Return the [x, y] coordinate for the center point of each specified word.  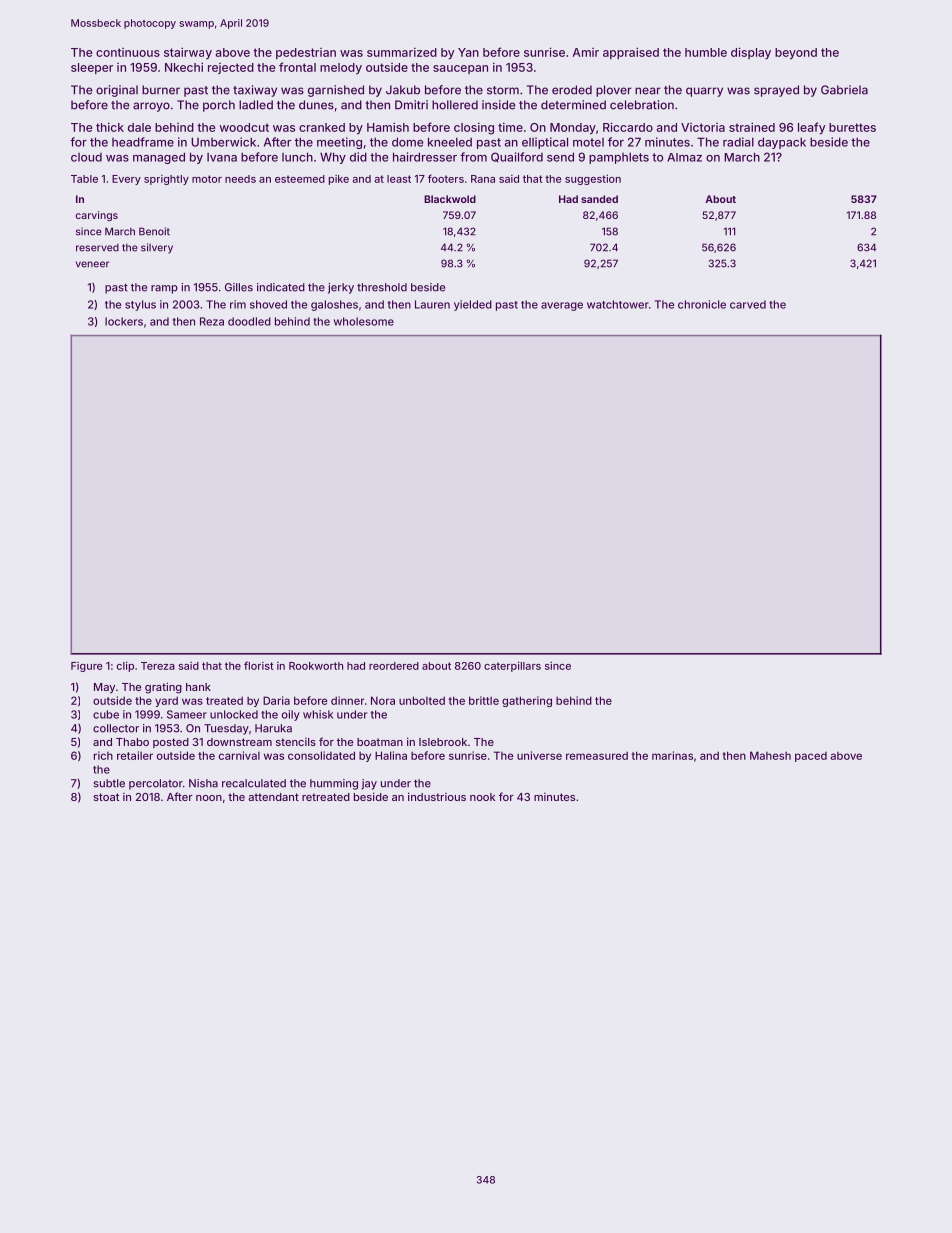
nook [482, 797]
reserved [97, 248]
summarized [402, 52]
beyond [796, 53]
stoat [106, 797]
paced [811, 757]
